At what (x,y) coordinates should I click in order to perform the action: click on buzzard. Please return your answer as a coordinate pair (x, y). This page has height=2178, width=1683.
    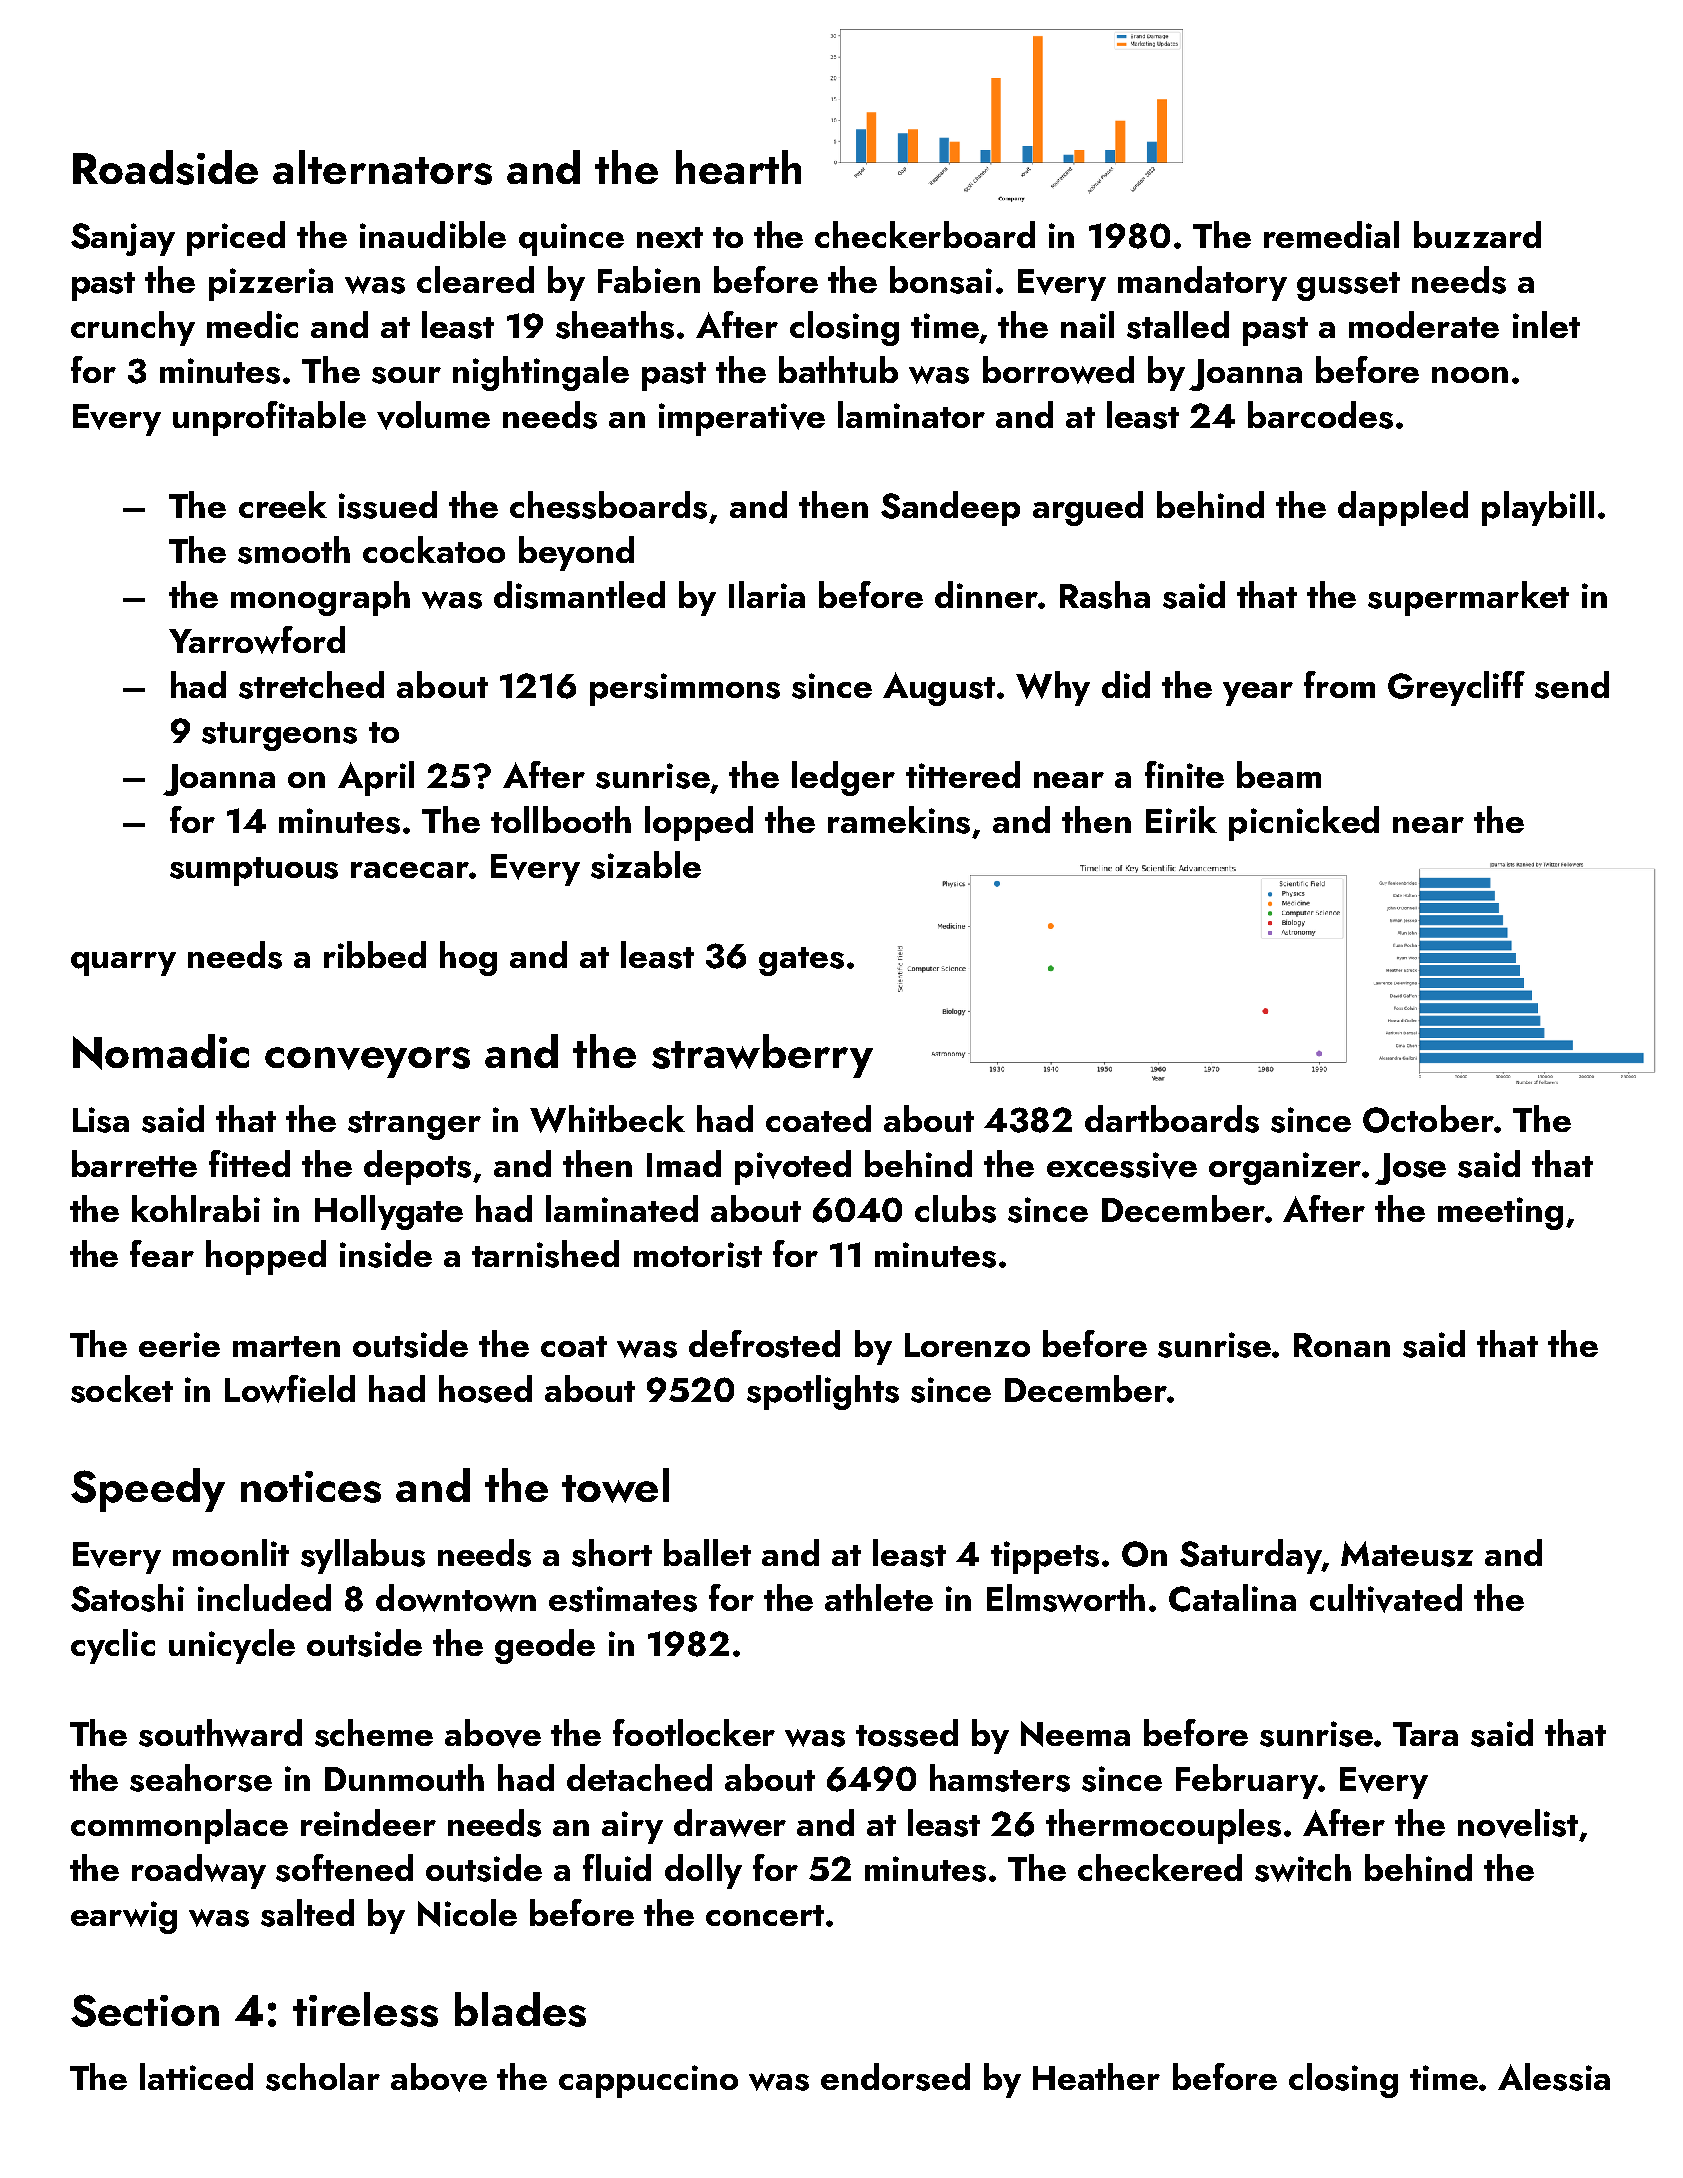
    Looking at the image, I should click on (1477, 234).
